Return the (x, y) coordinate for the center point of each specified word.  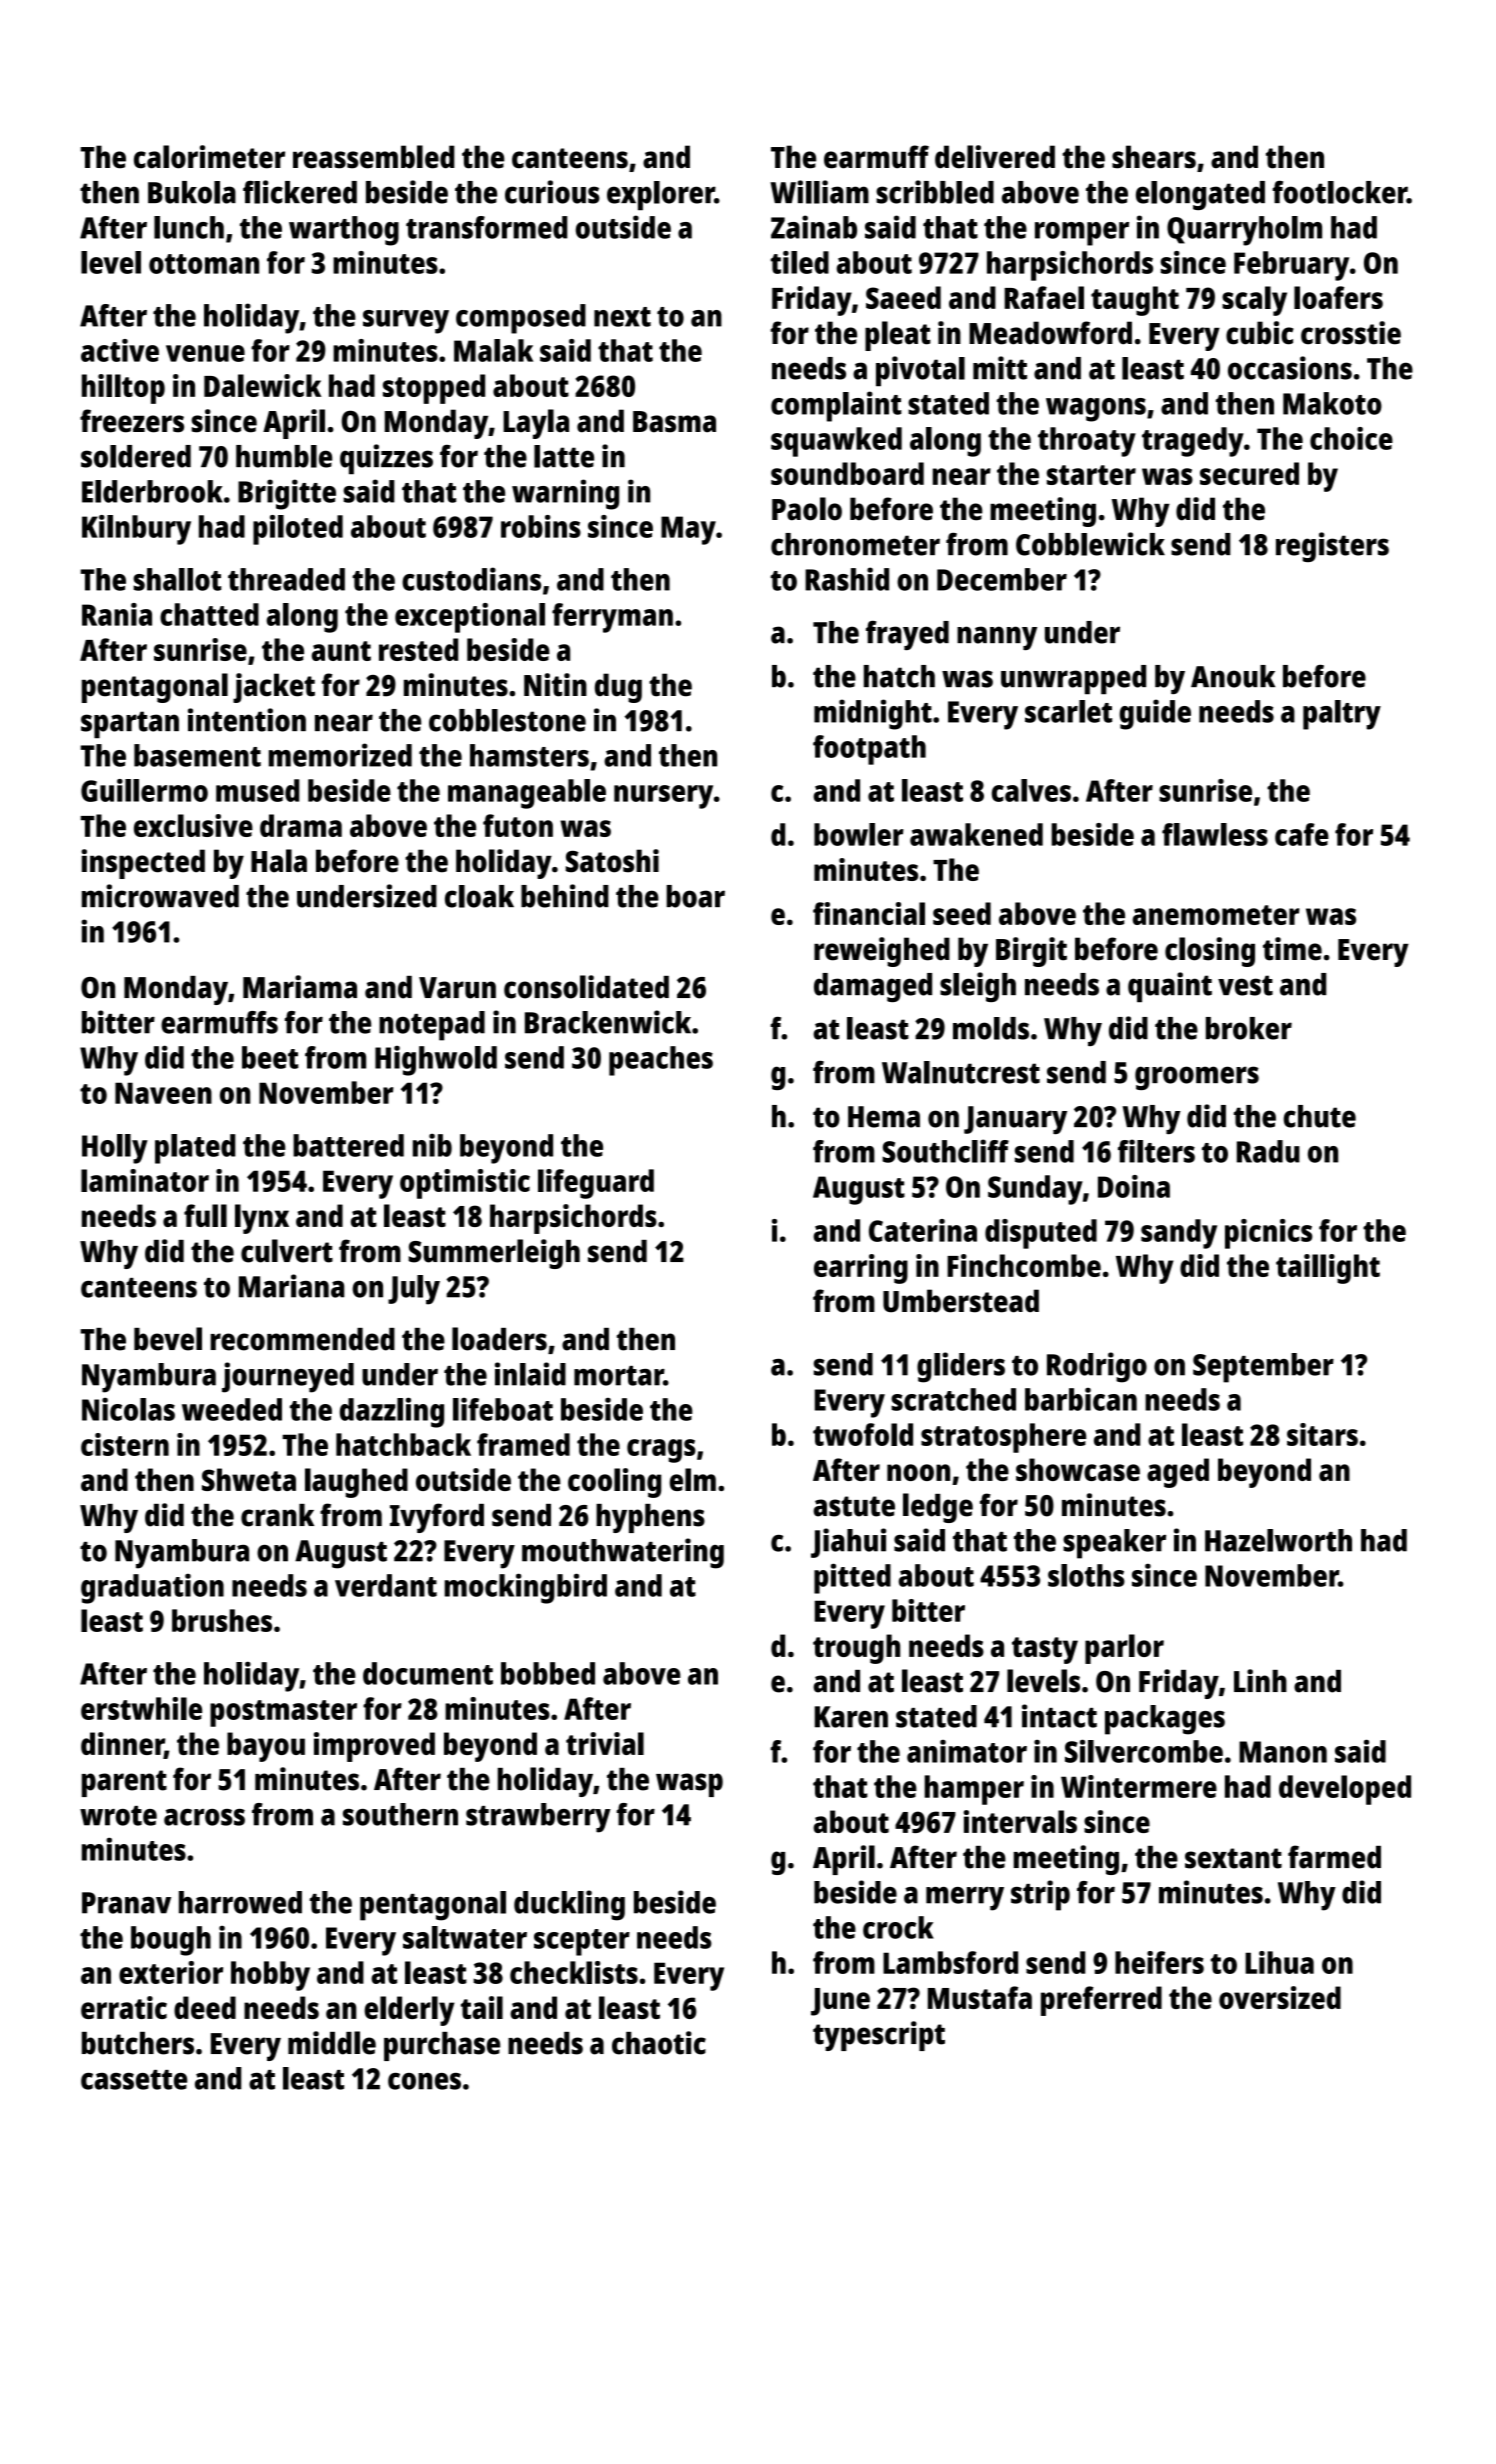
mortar (619, 1376)
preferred (1101, 2001)
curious (552, 192)
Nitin (555, 685)
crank (277, 1515)
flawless (1215, 834)
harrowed (240, 1902)
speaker (1114, 1544)
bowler (859, 834)
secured (1249, 473)
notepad (432, 1026)
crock (898, 1927)
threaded (286, 579)
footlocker (1340, 192)
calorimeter (209, 157)
